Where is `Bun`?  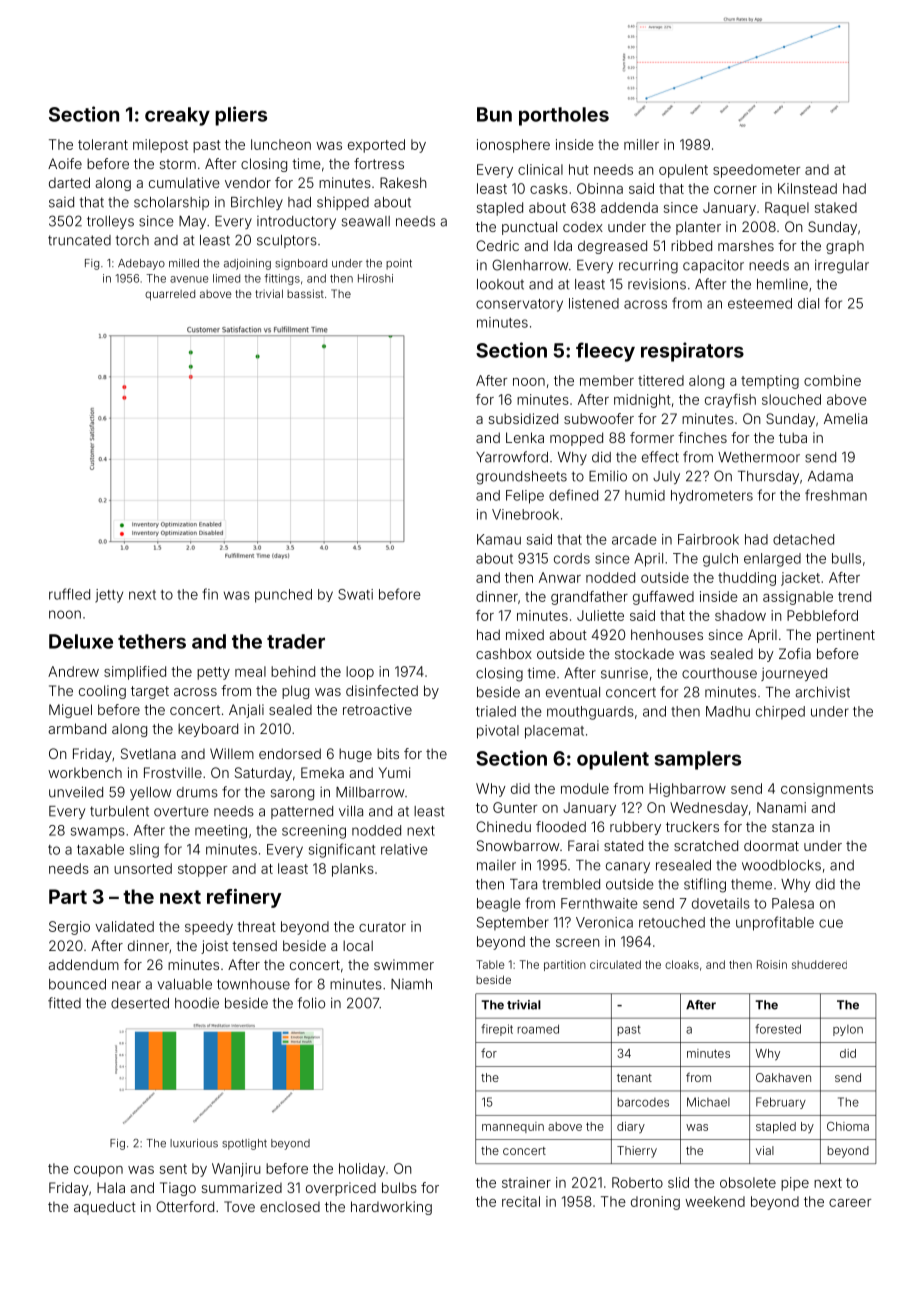 Bun is located at coordinates (494, 114).
